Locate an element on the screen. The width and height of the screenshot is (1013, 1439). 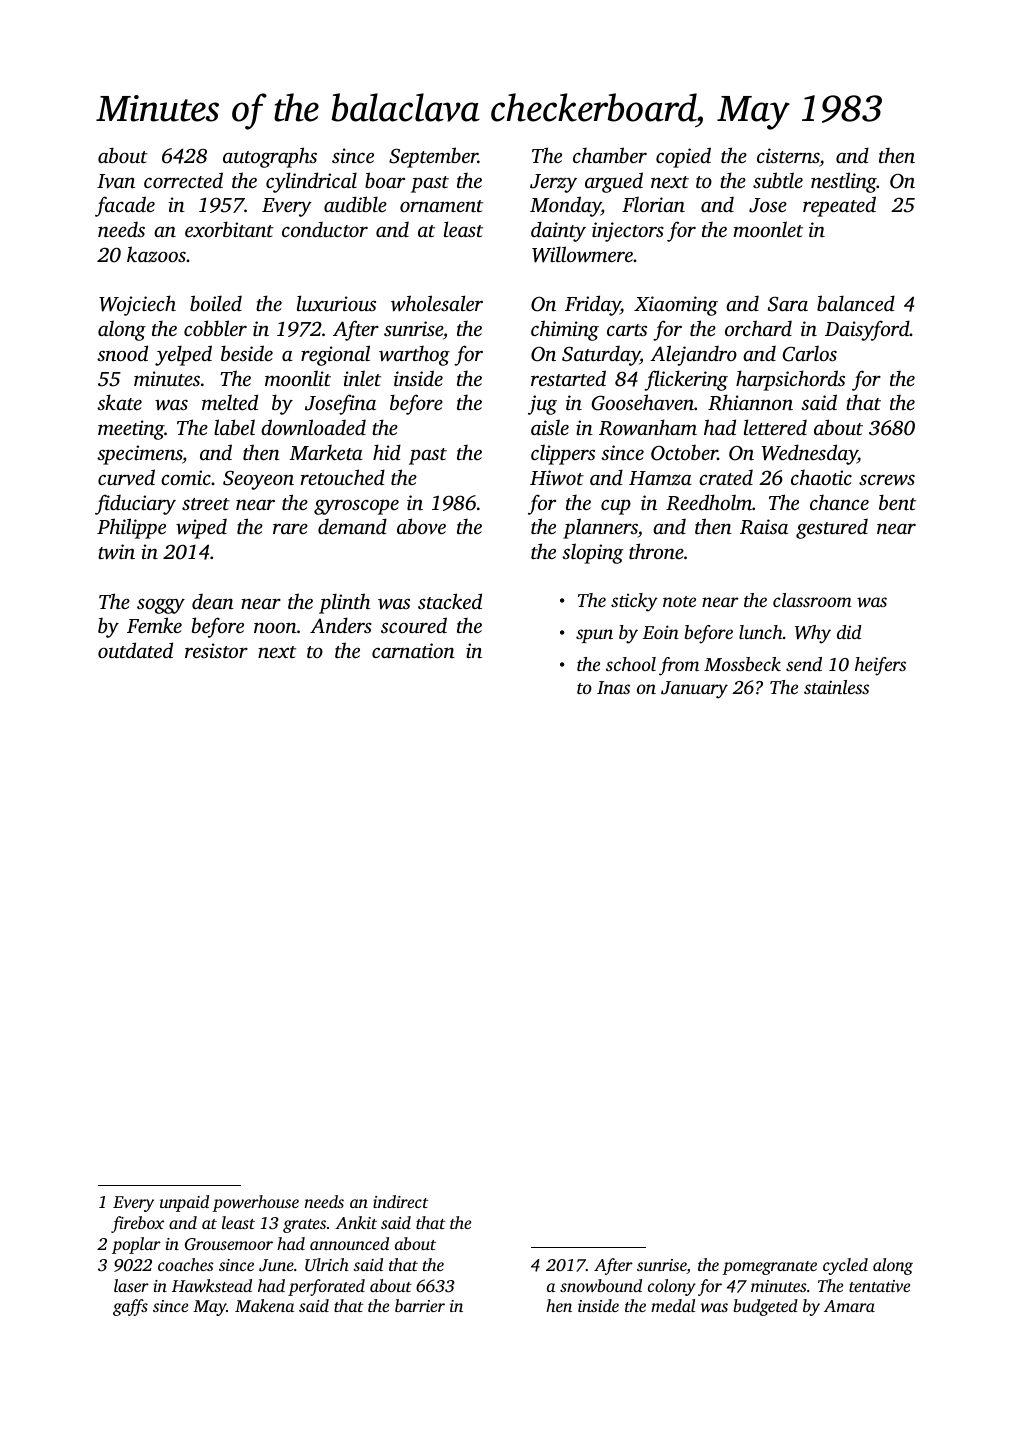
cycled is located at coordinates (845, 1266).
